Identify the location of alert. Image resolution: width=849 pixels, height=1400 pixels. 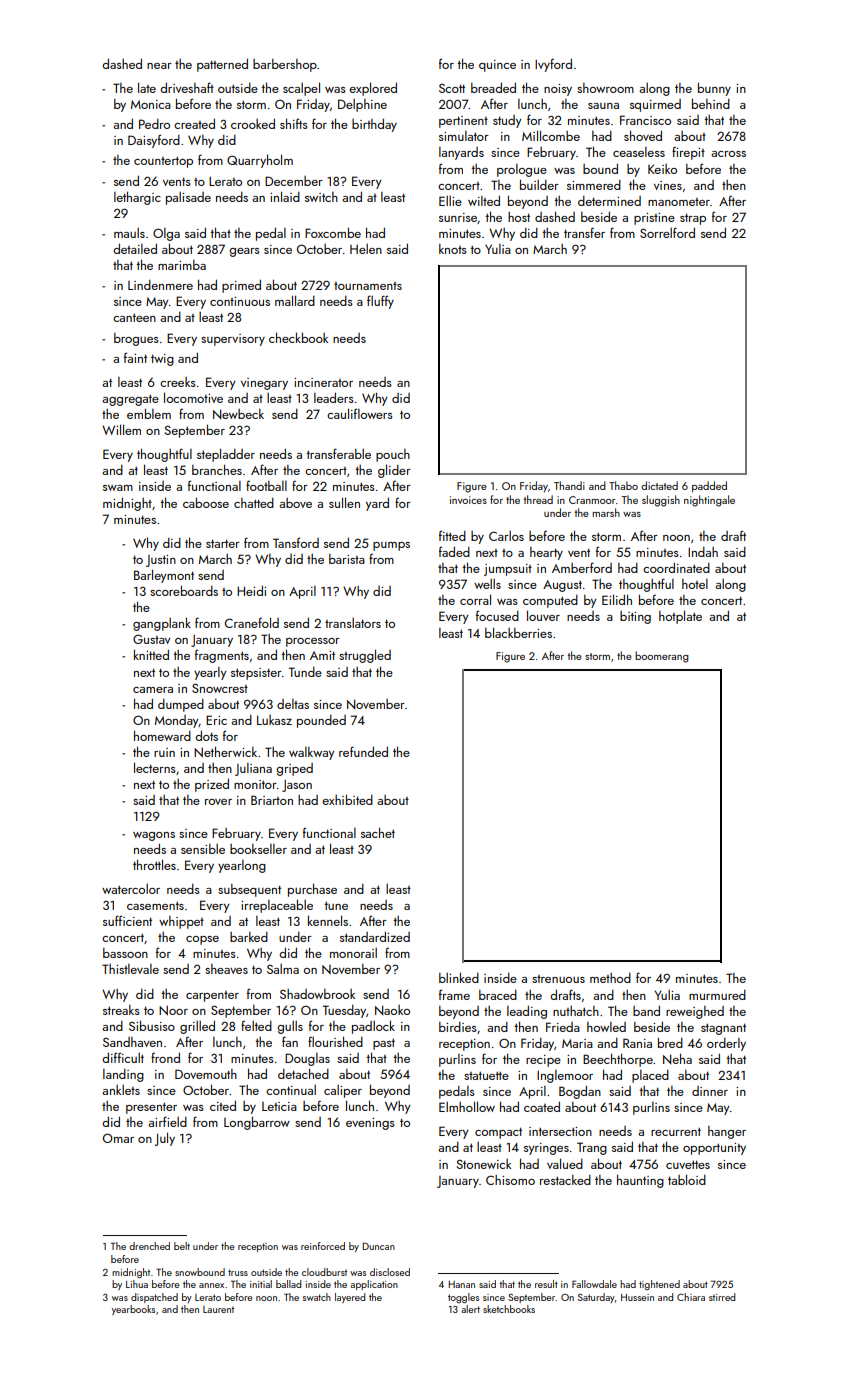
(470, 1309).
